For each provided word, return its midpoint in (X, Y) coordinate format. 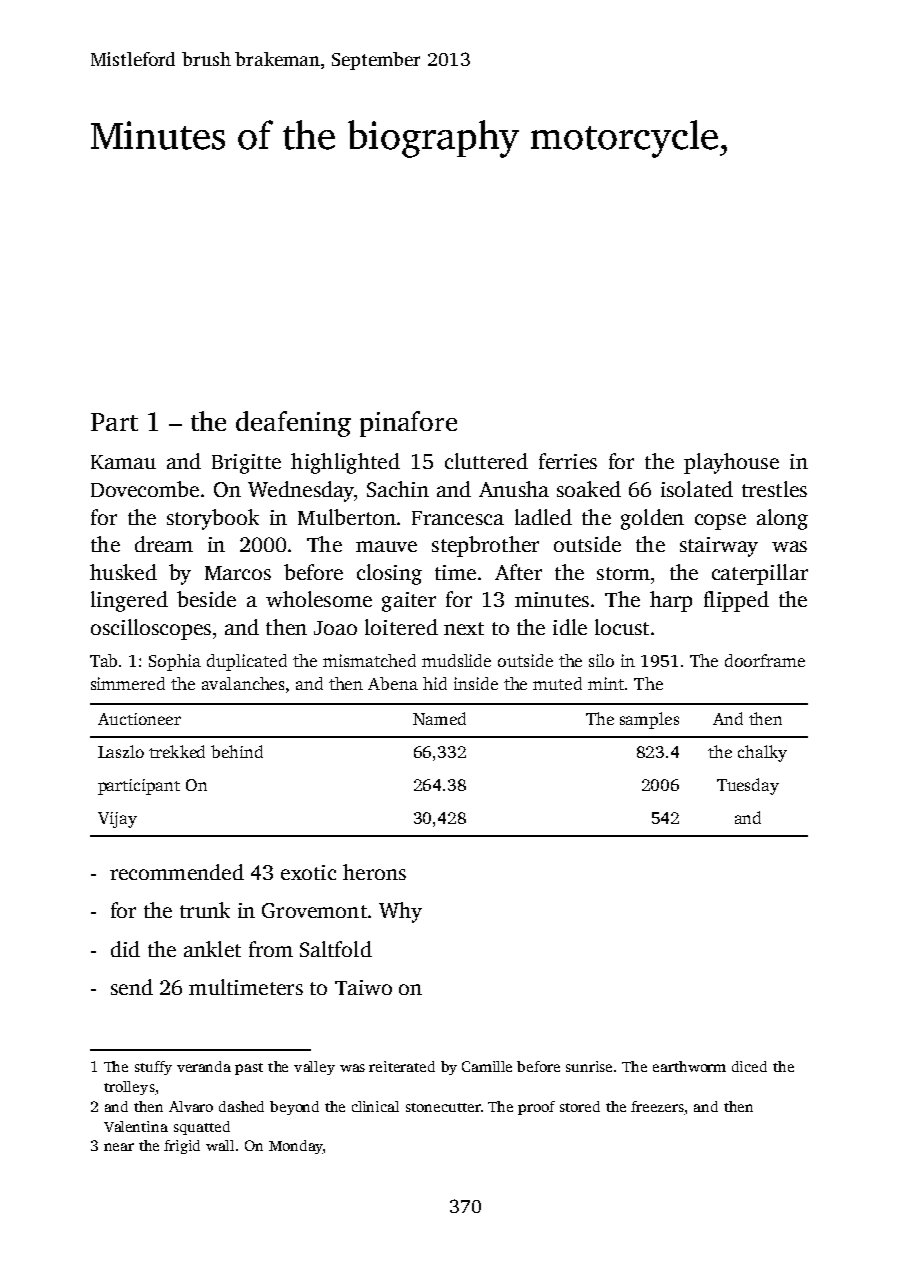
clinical (375, 1106)
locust (622, 627)
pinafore (408, 424)
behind (237, 751)
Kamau (123, 462)
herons (374, 872)
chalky (762, 753)
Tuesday (748, 786)
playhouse (731, 463)
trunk (205, 910)
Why (400, 912)
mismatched (369, 660)
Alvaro (191, 1106)
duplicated (247, 662)
